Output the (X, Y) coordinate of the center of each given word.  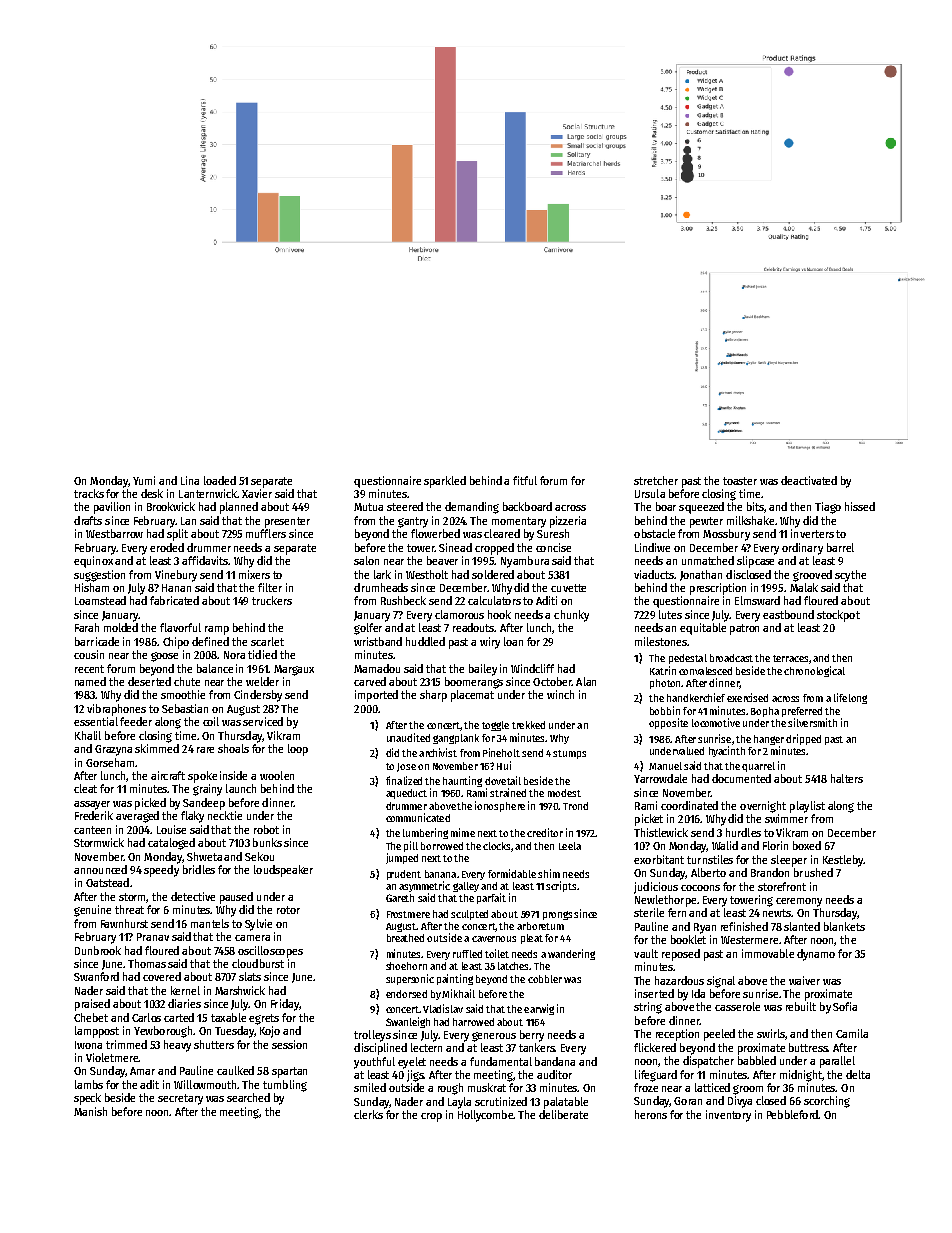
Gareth (400, 898)
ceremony (799, 902)
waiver (804, 980)
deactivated (809, 480)
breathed (405, 938)
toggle (495, 726)
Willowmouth (206, 1084)
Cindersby (258, 696)
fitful (525, 480)
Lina (190, 480)
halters (847, 778)
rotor (288, 910)
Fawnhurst (124, 923)
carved (370, 681)
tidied (262, 654)
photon (665, 684)
